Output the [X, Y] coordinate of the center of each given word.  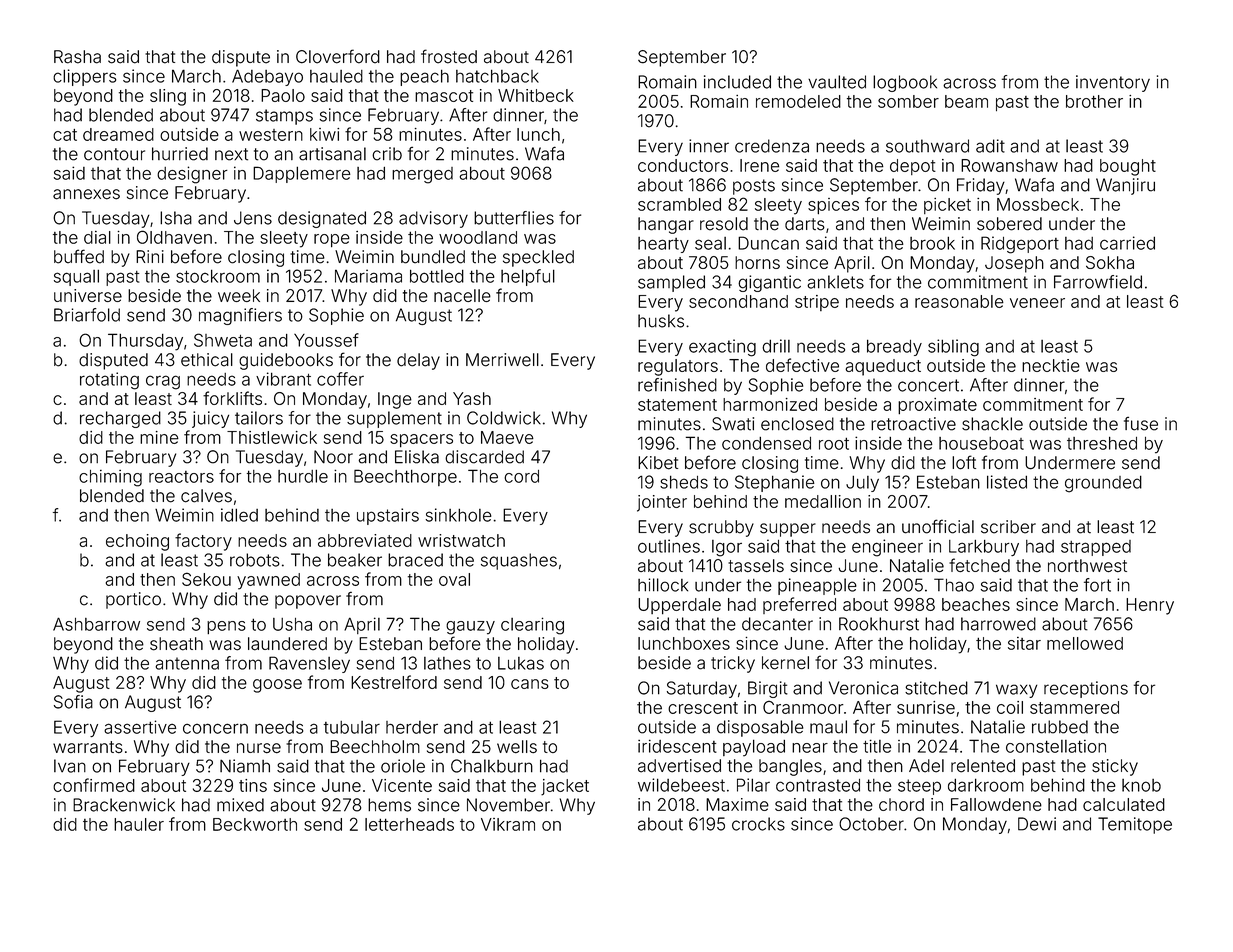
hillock [663, 585]
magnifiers [240, 316]
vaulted [837, 82]
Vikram [508, 824]
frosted [449, 56]
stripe [817, 303]
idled [239, 515]
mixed [240, 805]
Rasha [77, 57]
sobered [1009, 224]
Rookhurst [879, 624]
